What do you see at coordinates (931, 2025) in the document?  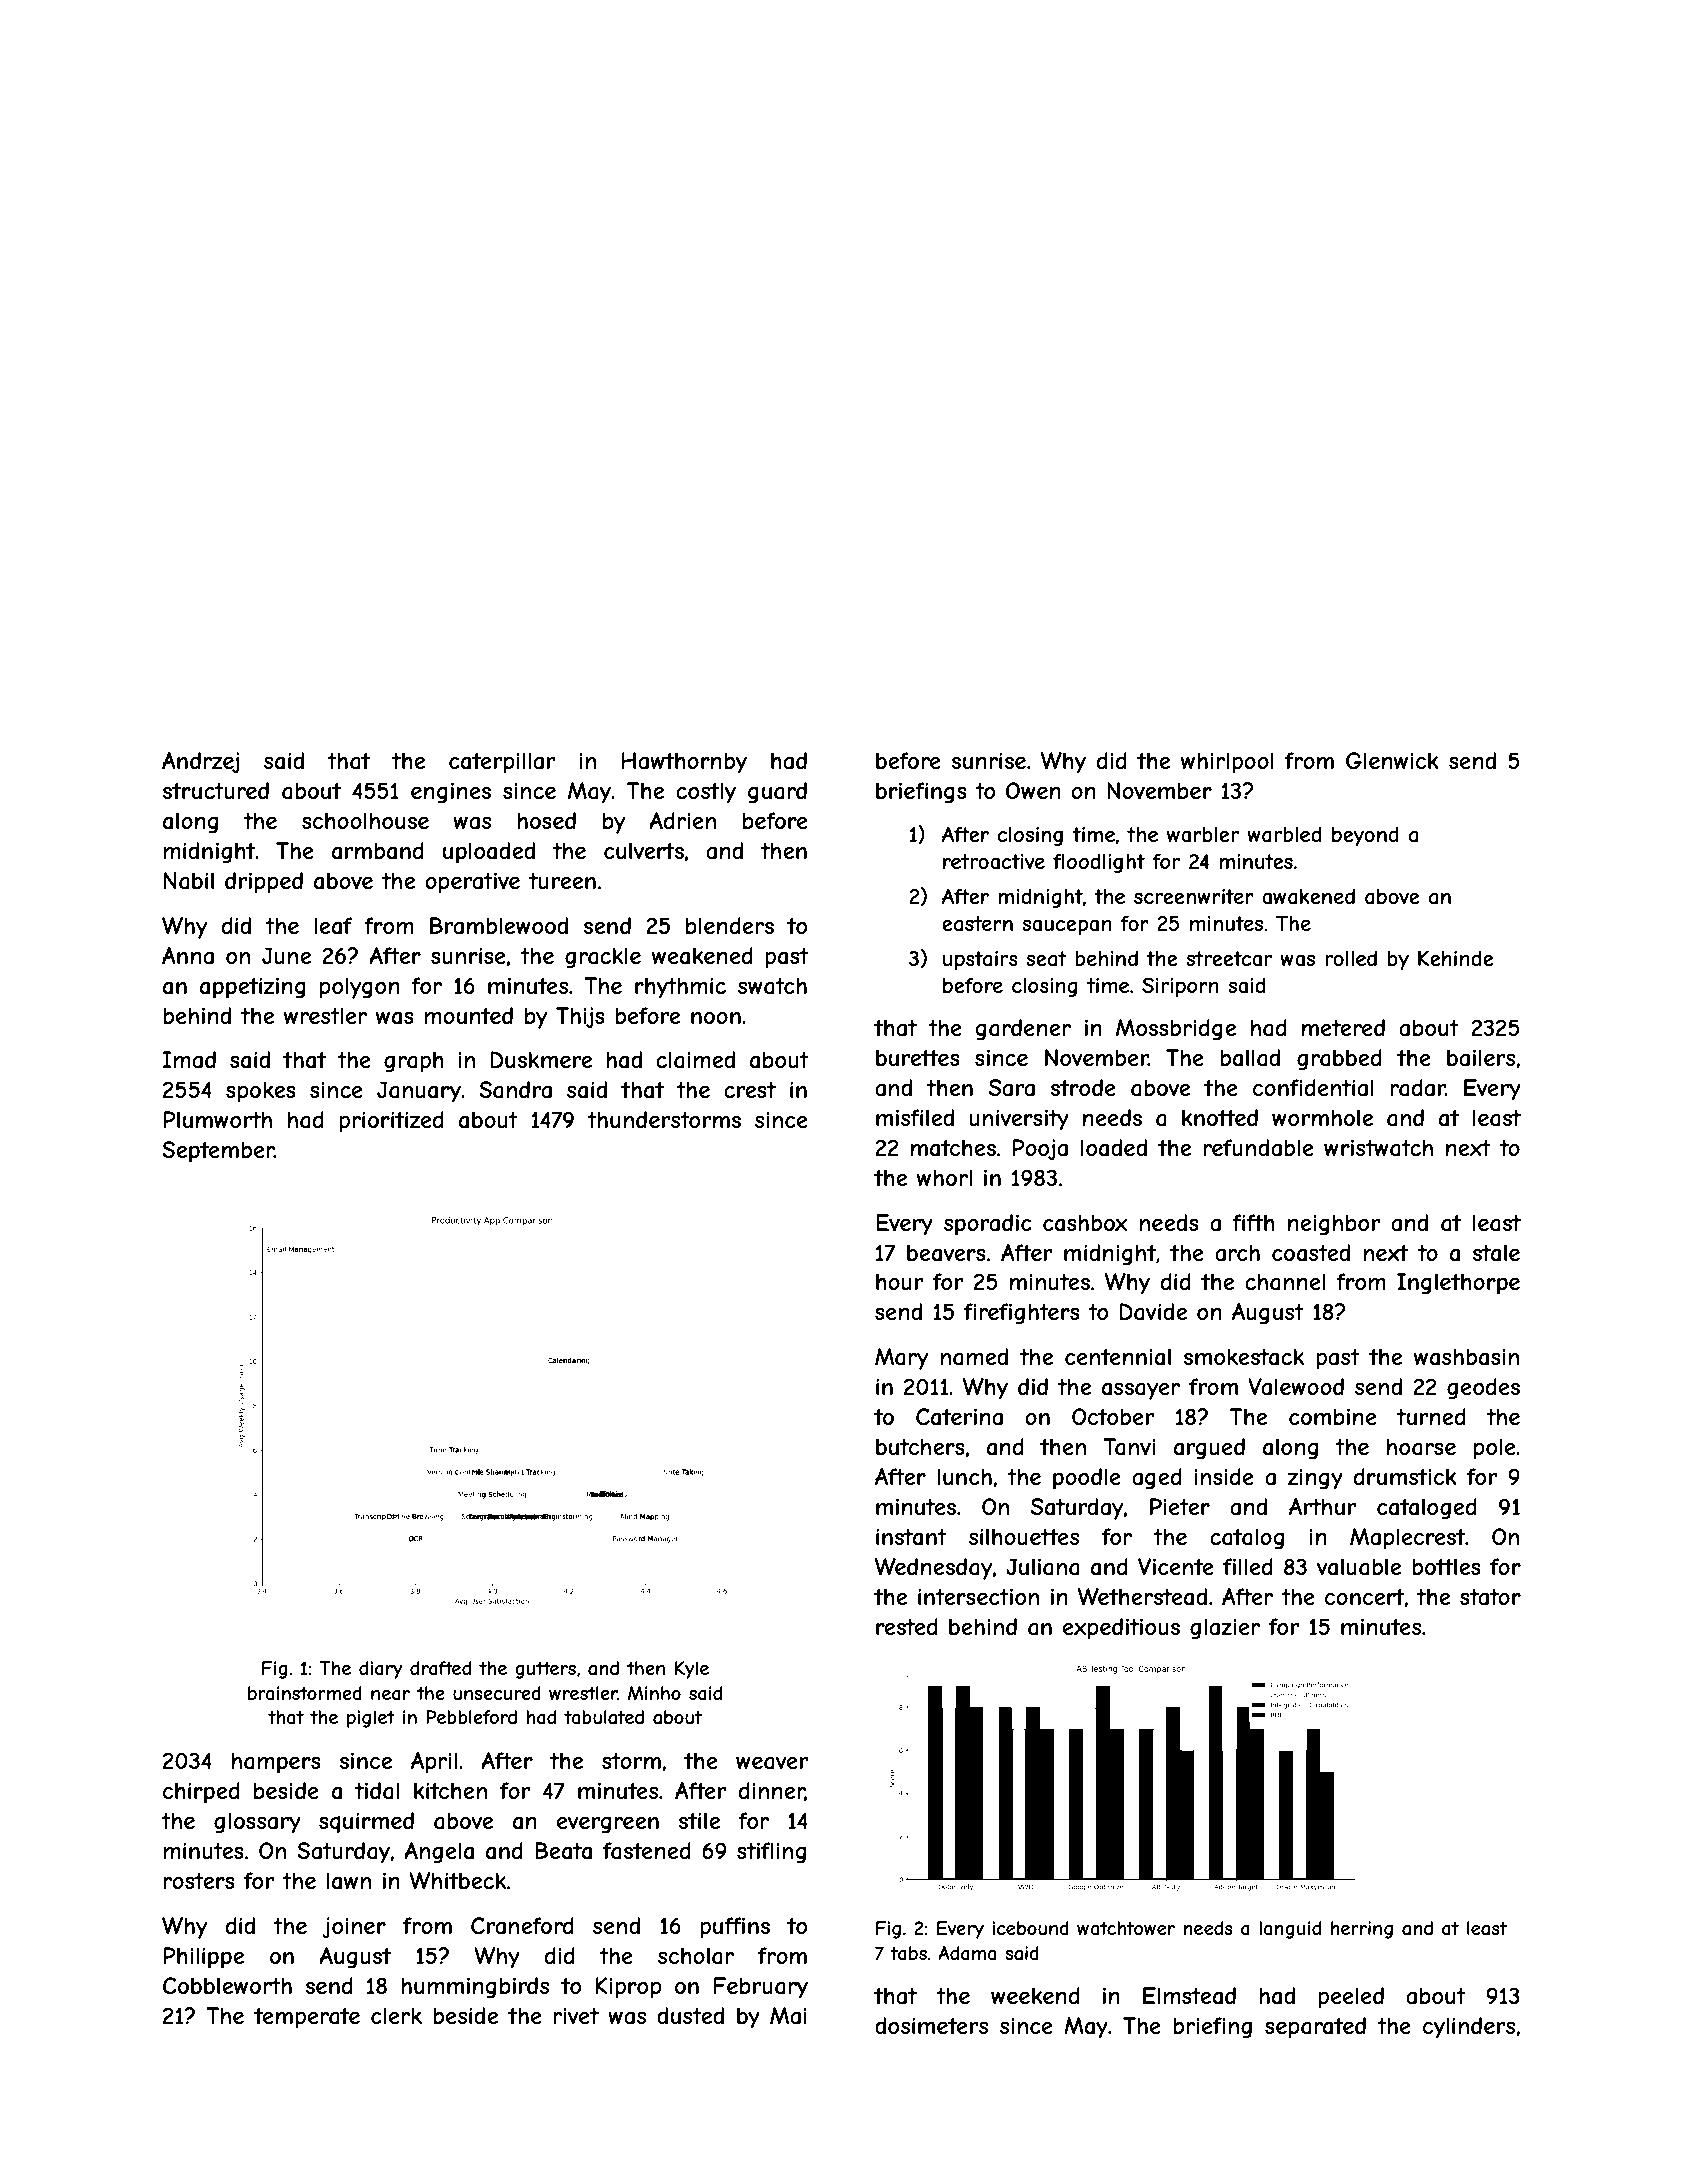 I see `dosimeters` at bounding box center [931, 2025].
